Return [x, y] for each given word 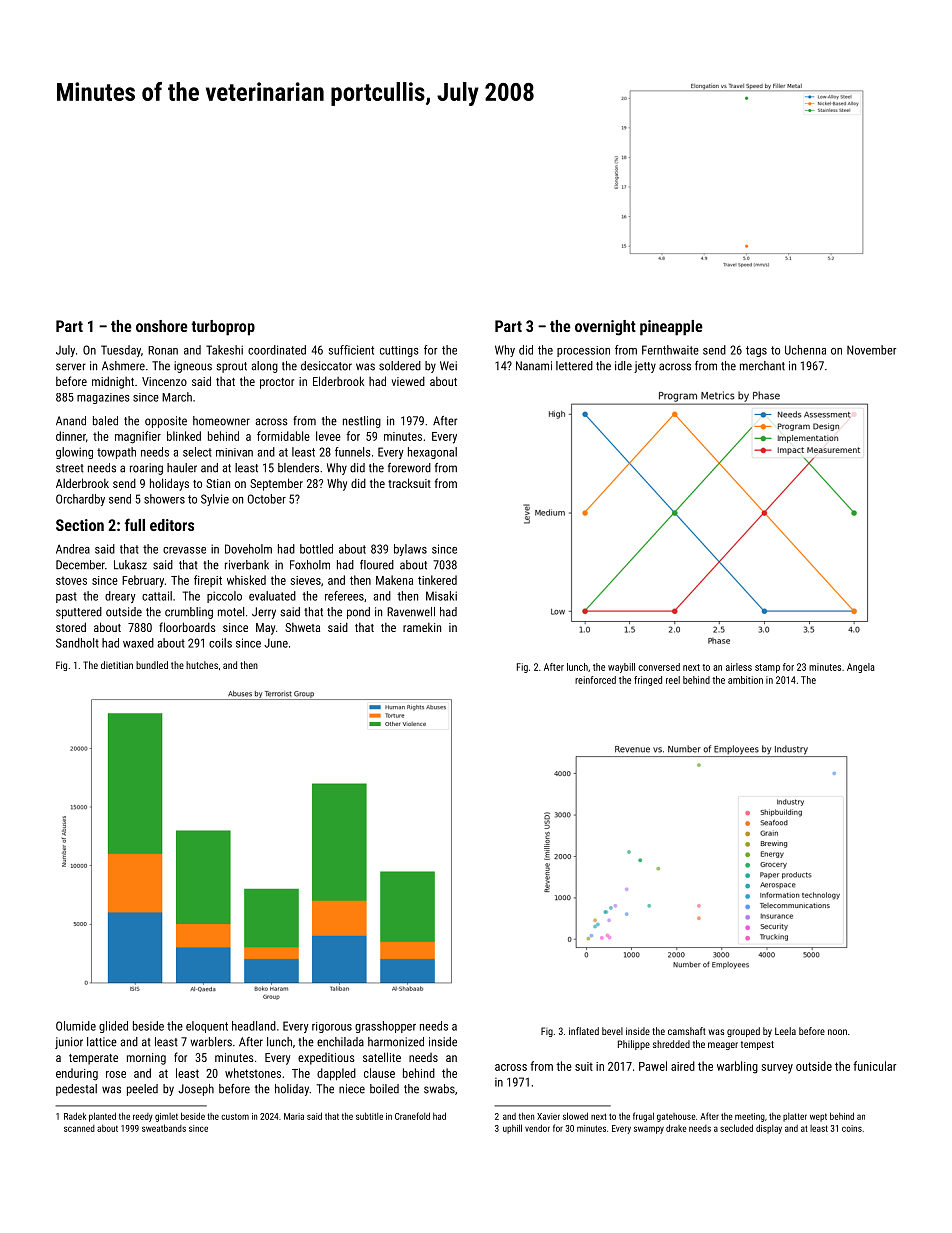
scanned [79, 1128]
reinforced [595, 680]
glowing [74, 453]
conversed [659, 667]
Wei [448, 366]
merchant [762, 366]
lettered [574, 366]
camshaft [687, 1031]
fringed [648, 681]
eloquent [207, 1027]
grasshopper [385, 1027]
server [71, 367]
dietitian [117, 665]
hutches [202, 665]
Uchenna [805, 350]
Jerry [264, 613]
